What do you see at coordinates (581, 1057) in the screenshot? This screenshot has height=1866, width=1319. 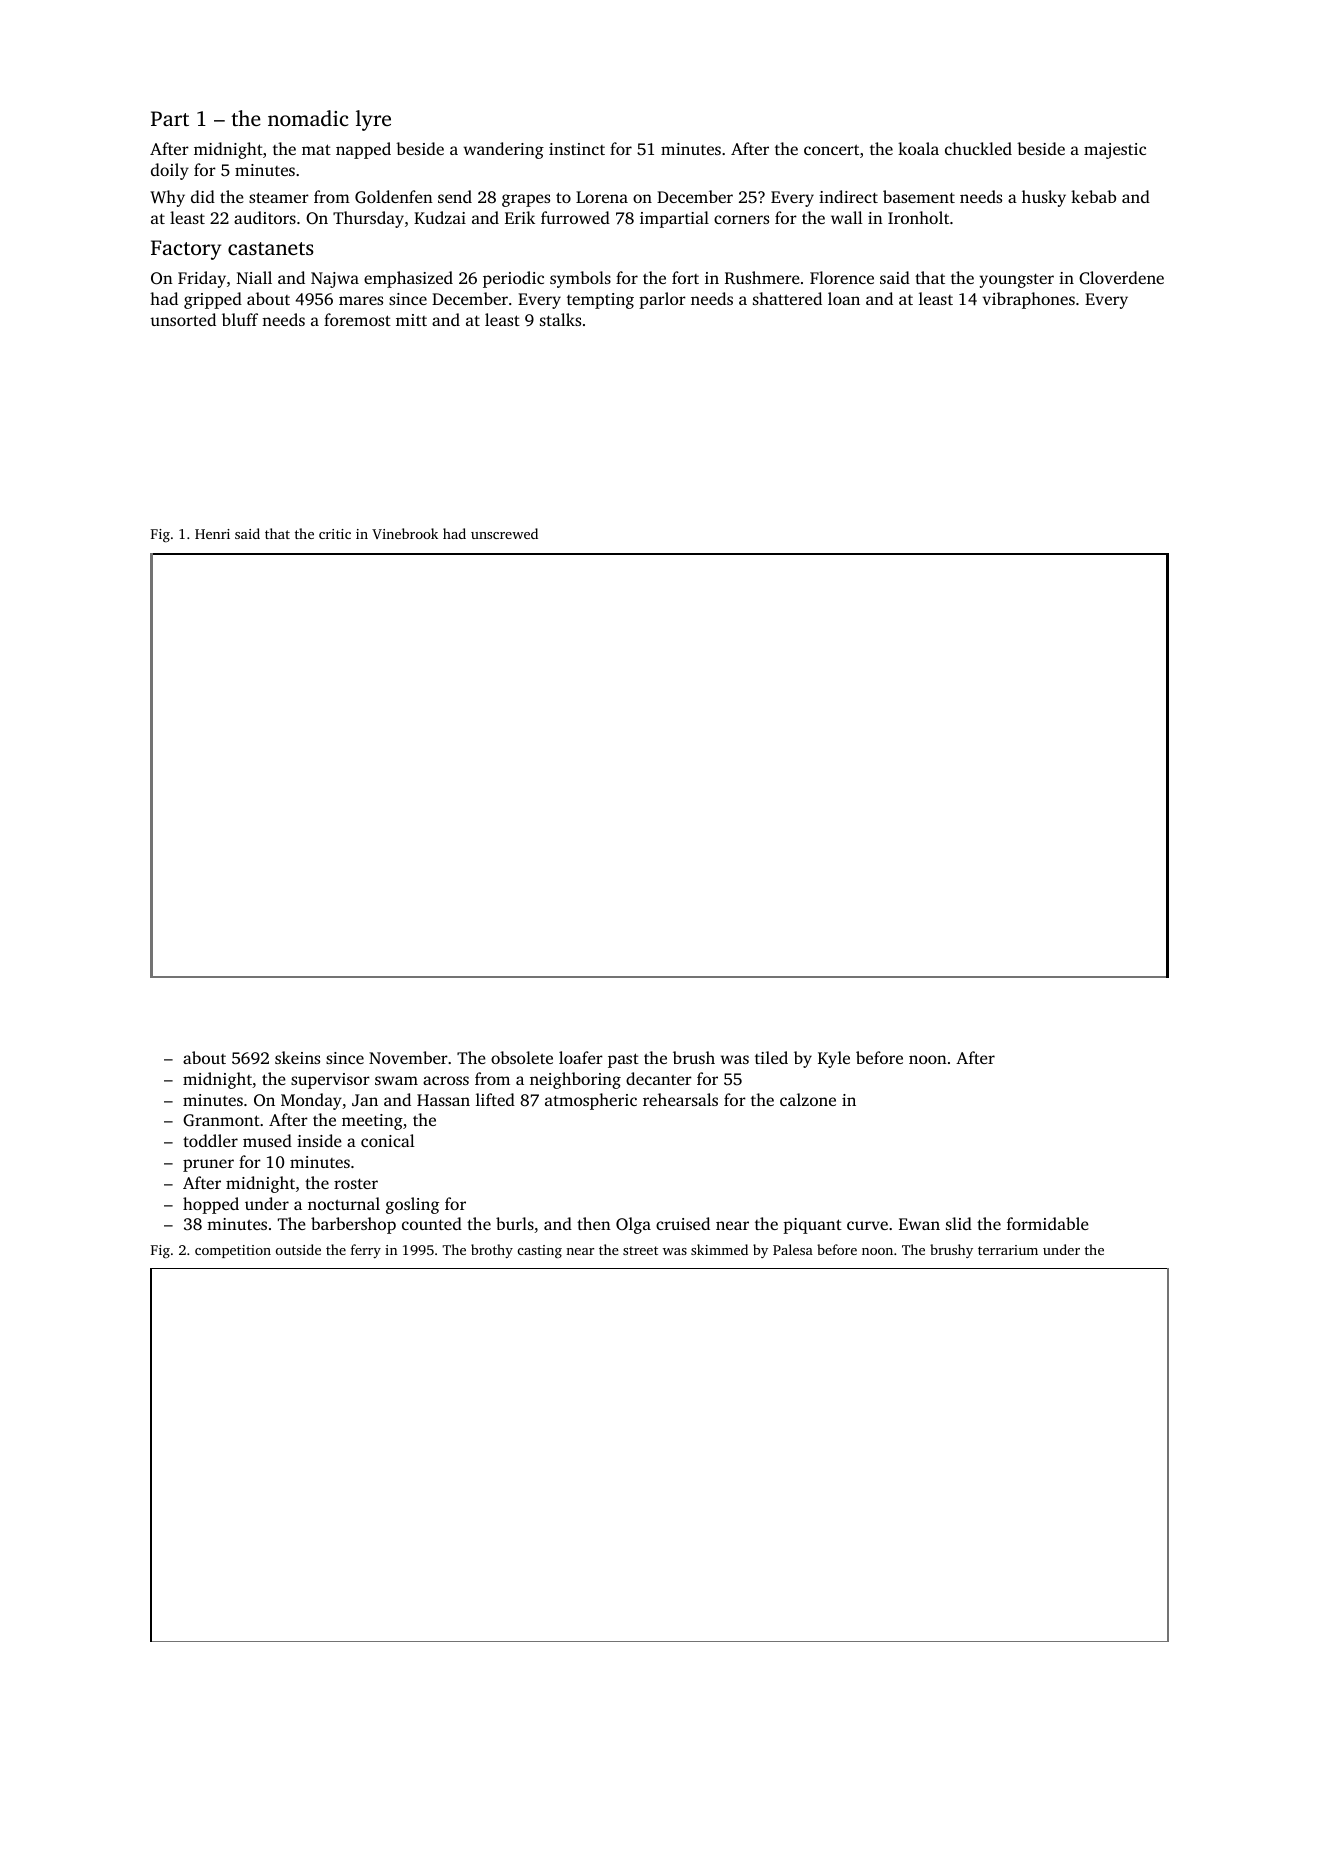 I see `loafer` at bounding box center [581, 1057].
